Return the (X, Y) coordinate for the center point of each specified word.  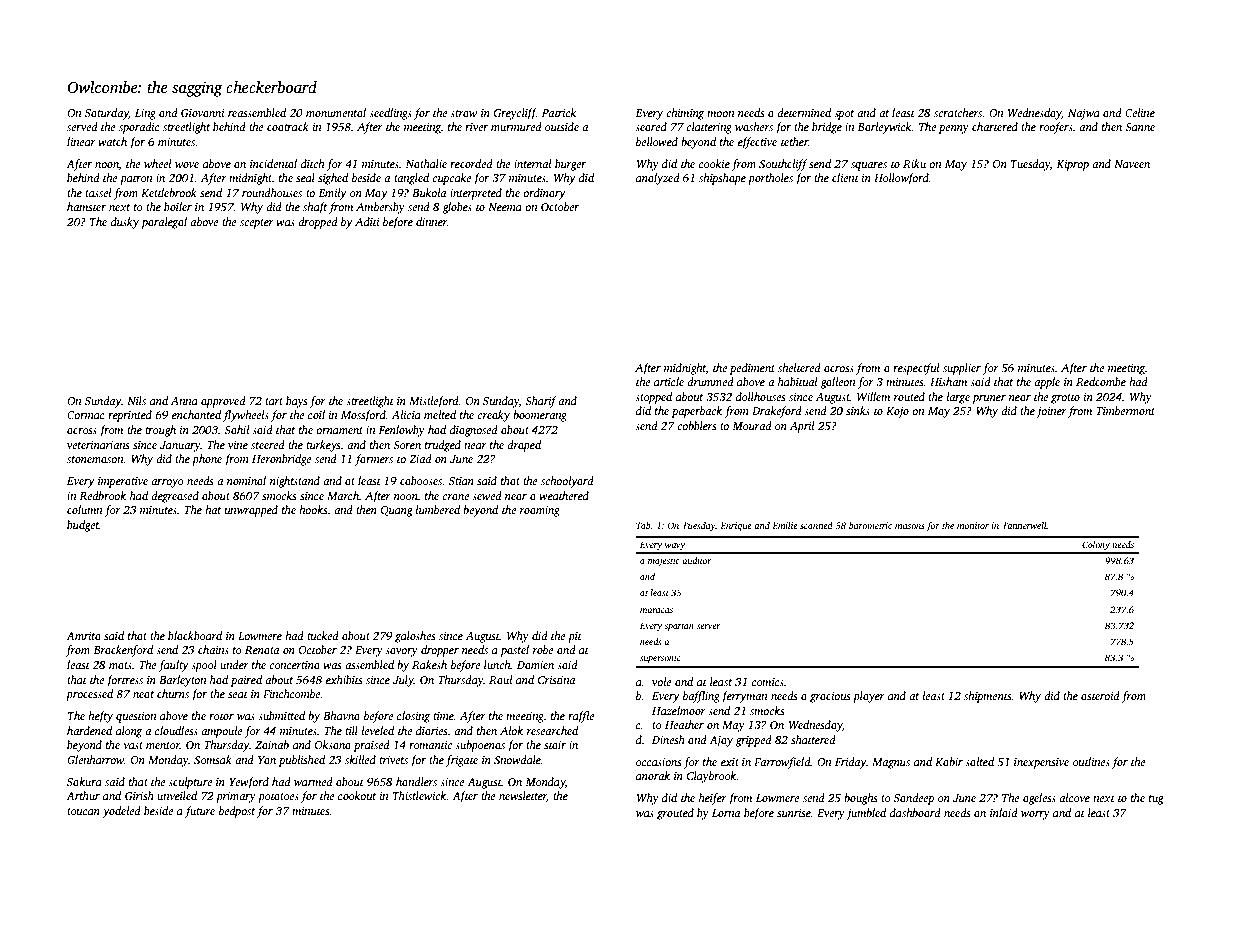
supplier (962, 369)
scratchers (958, 112)
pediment (752, 369)
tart (274, 401)
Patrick (559, 112)
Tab (643, 525)
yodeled (121, 812)
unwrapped (251, 511)
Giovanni (203, 113)
